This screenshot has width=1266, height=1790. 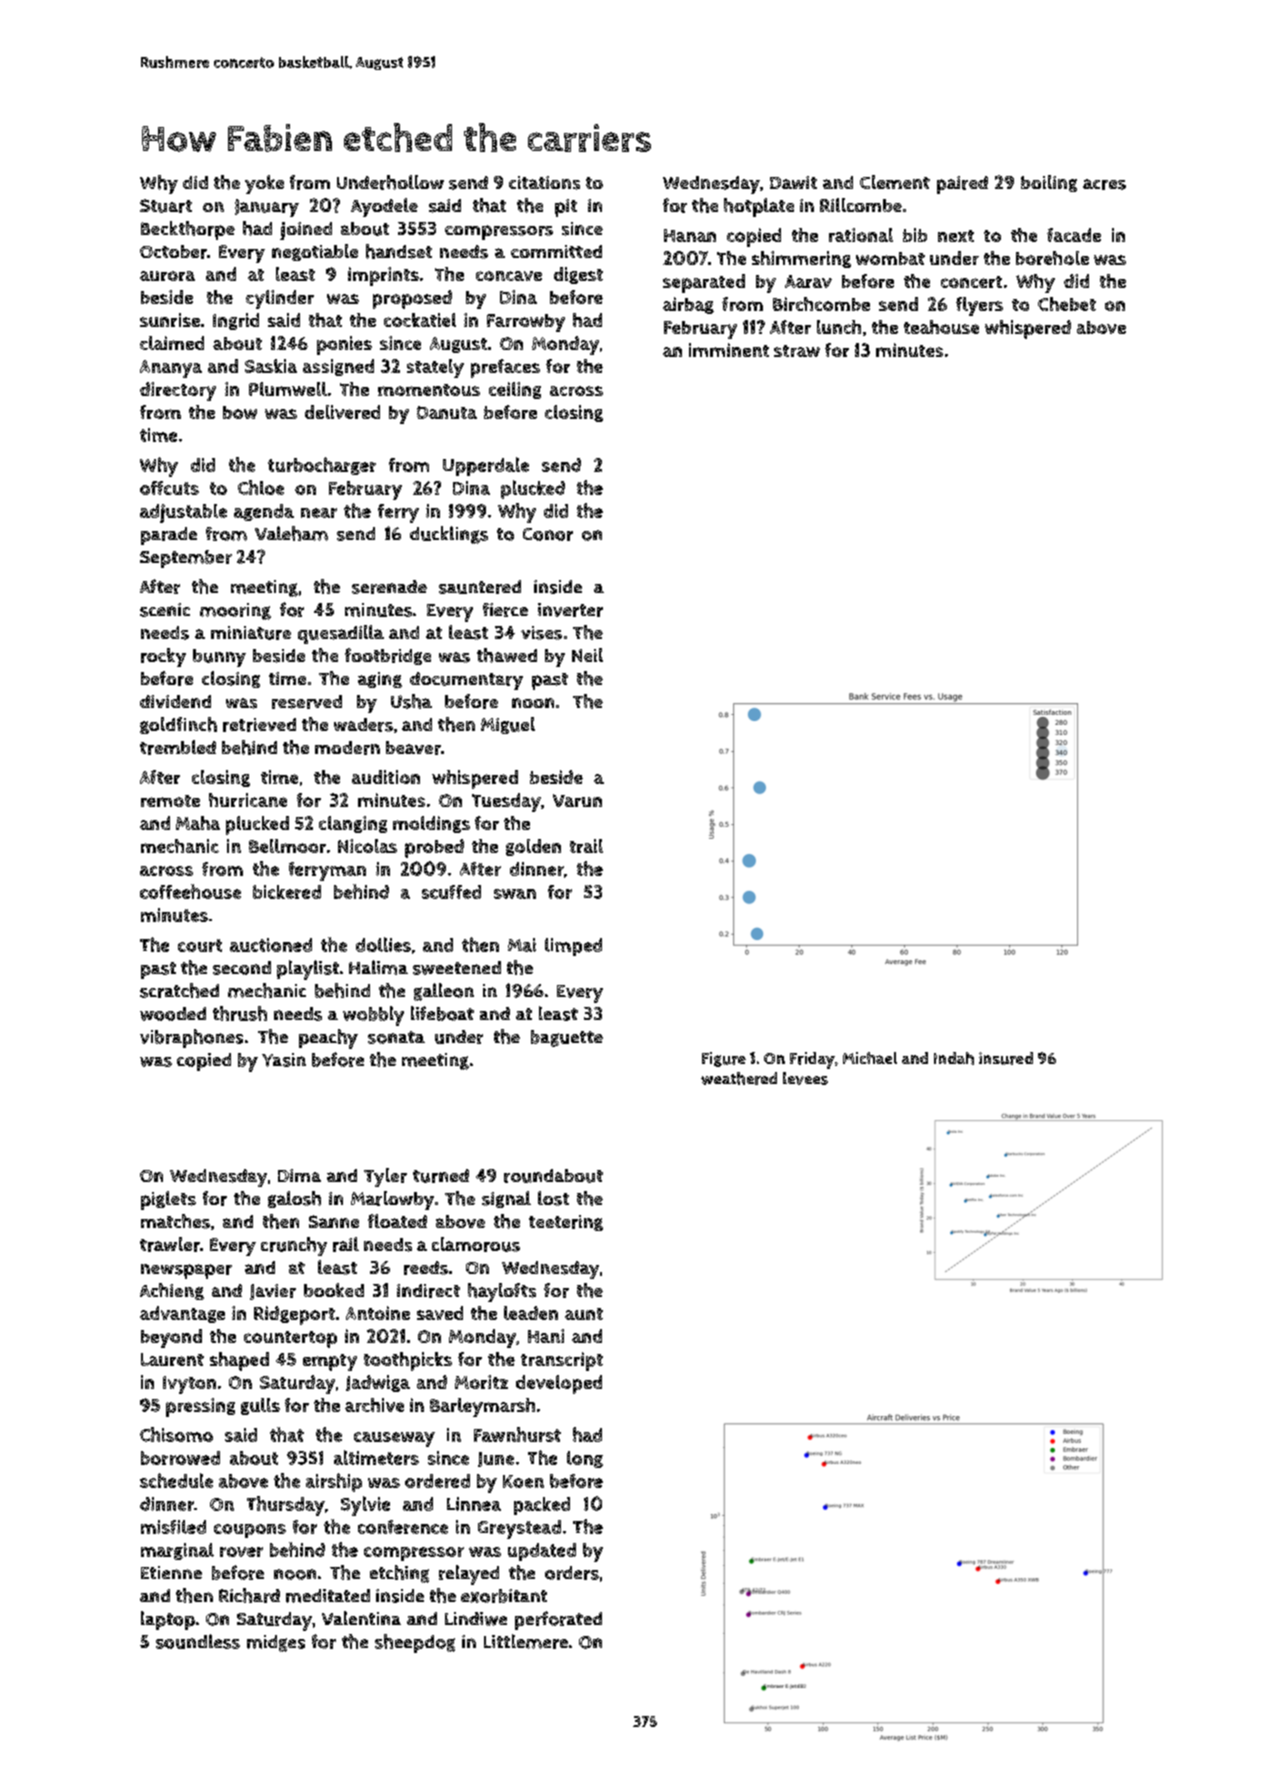 What do you see at coordinates (173, 1014) in the screenshot?
I see `wooded` at bounding box center [173, 1014].
